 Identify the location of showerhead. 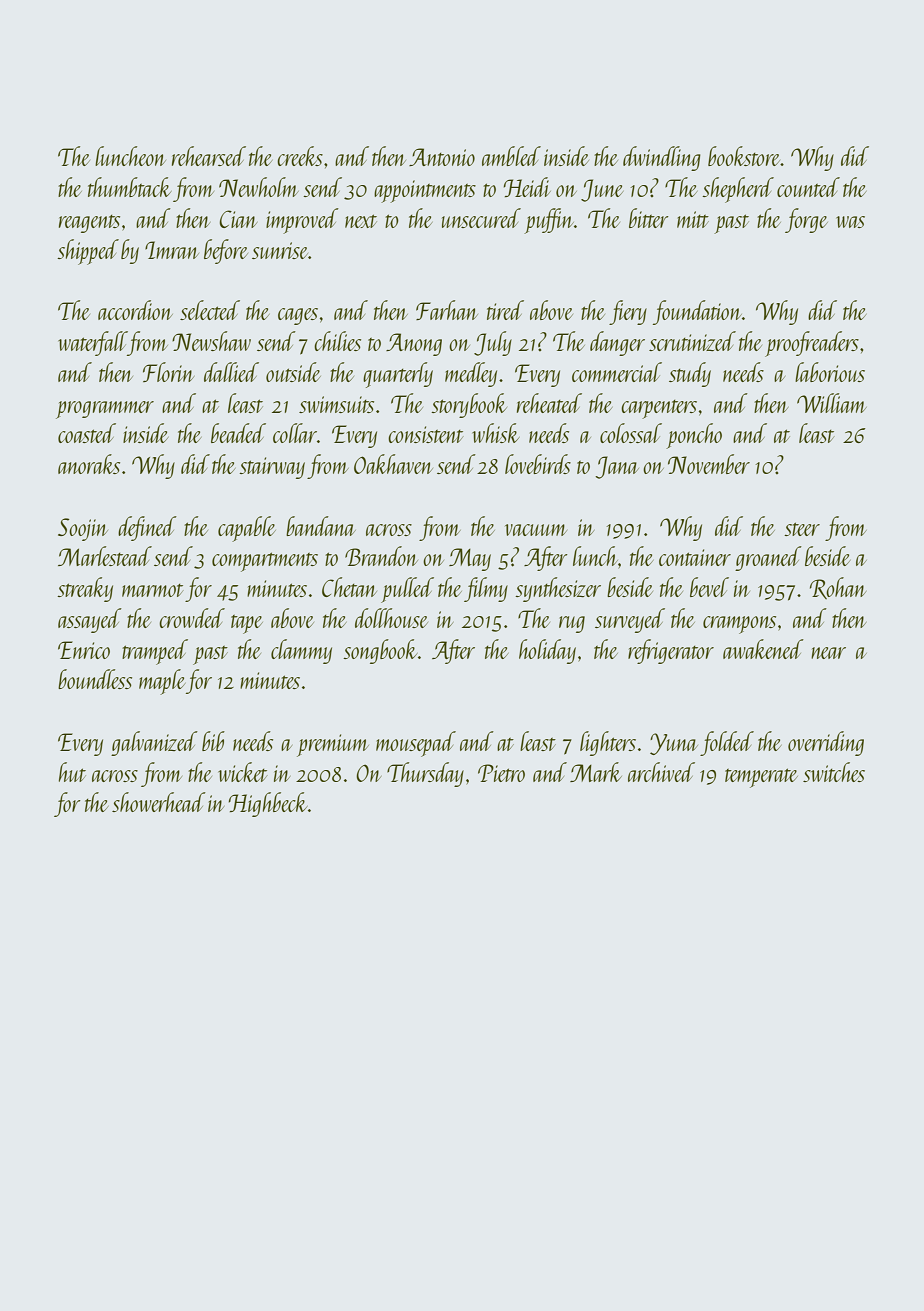
(159, 802).
